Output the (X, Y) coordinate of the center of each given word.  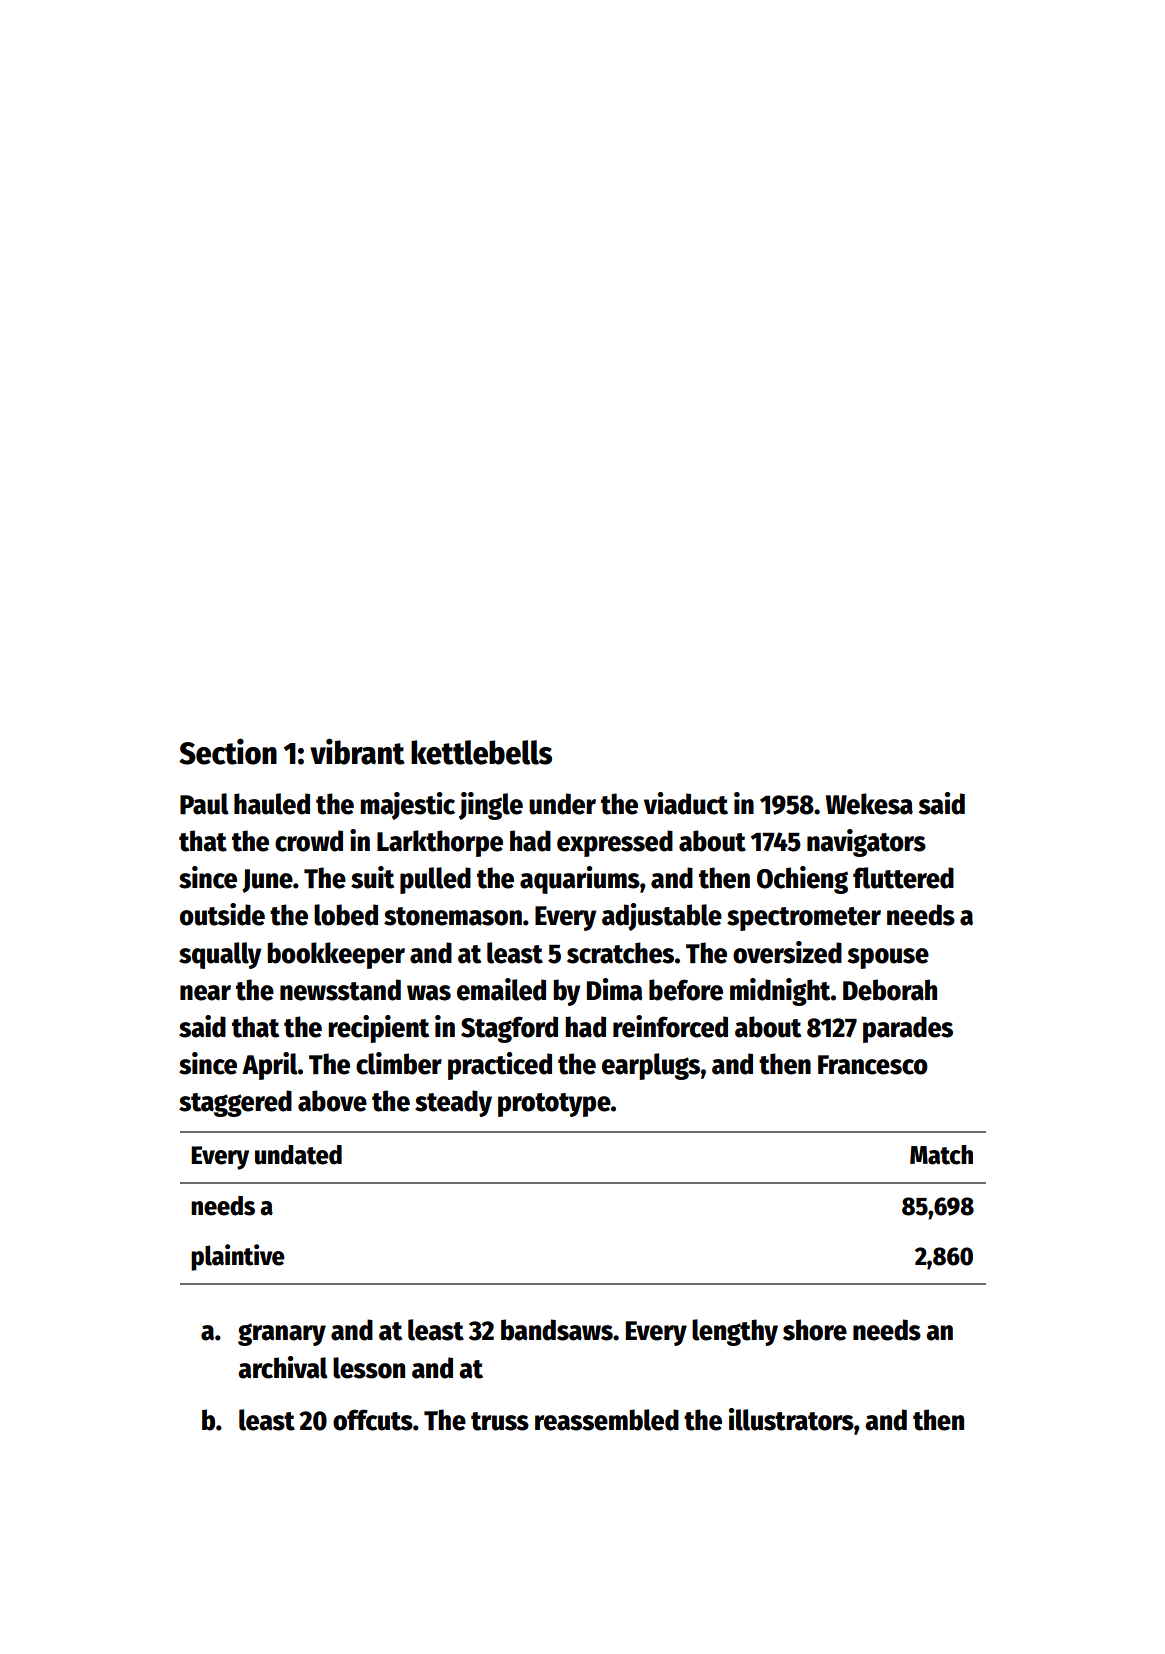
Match (941, 1155)
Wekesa (869, 804)
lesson (369, 1368)
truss (500, 1421)
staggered (235, 1103)
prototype (554, 1105)
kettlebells (481, 752)
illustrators (791, 1419)
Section (228, 751)
